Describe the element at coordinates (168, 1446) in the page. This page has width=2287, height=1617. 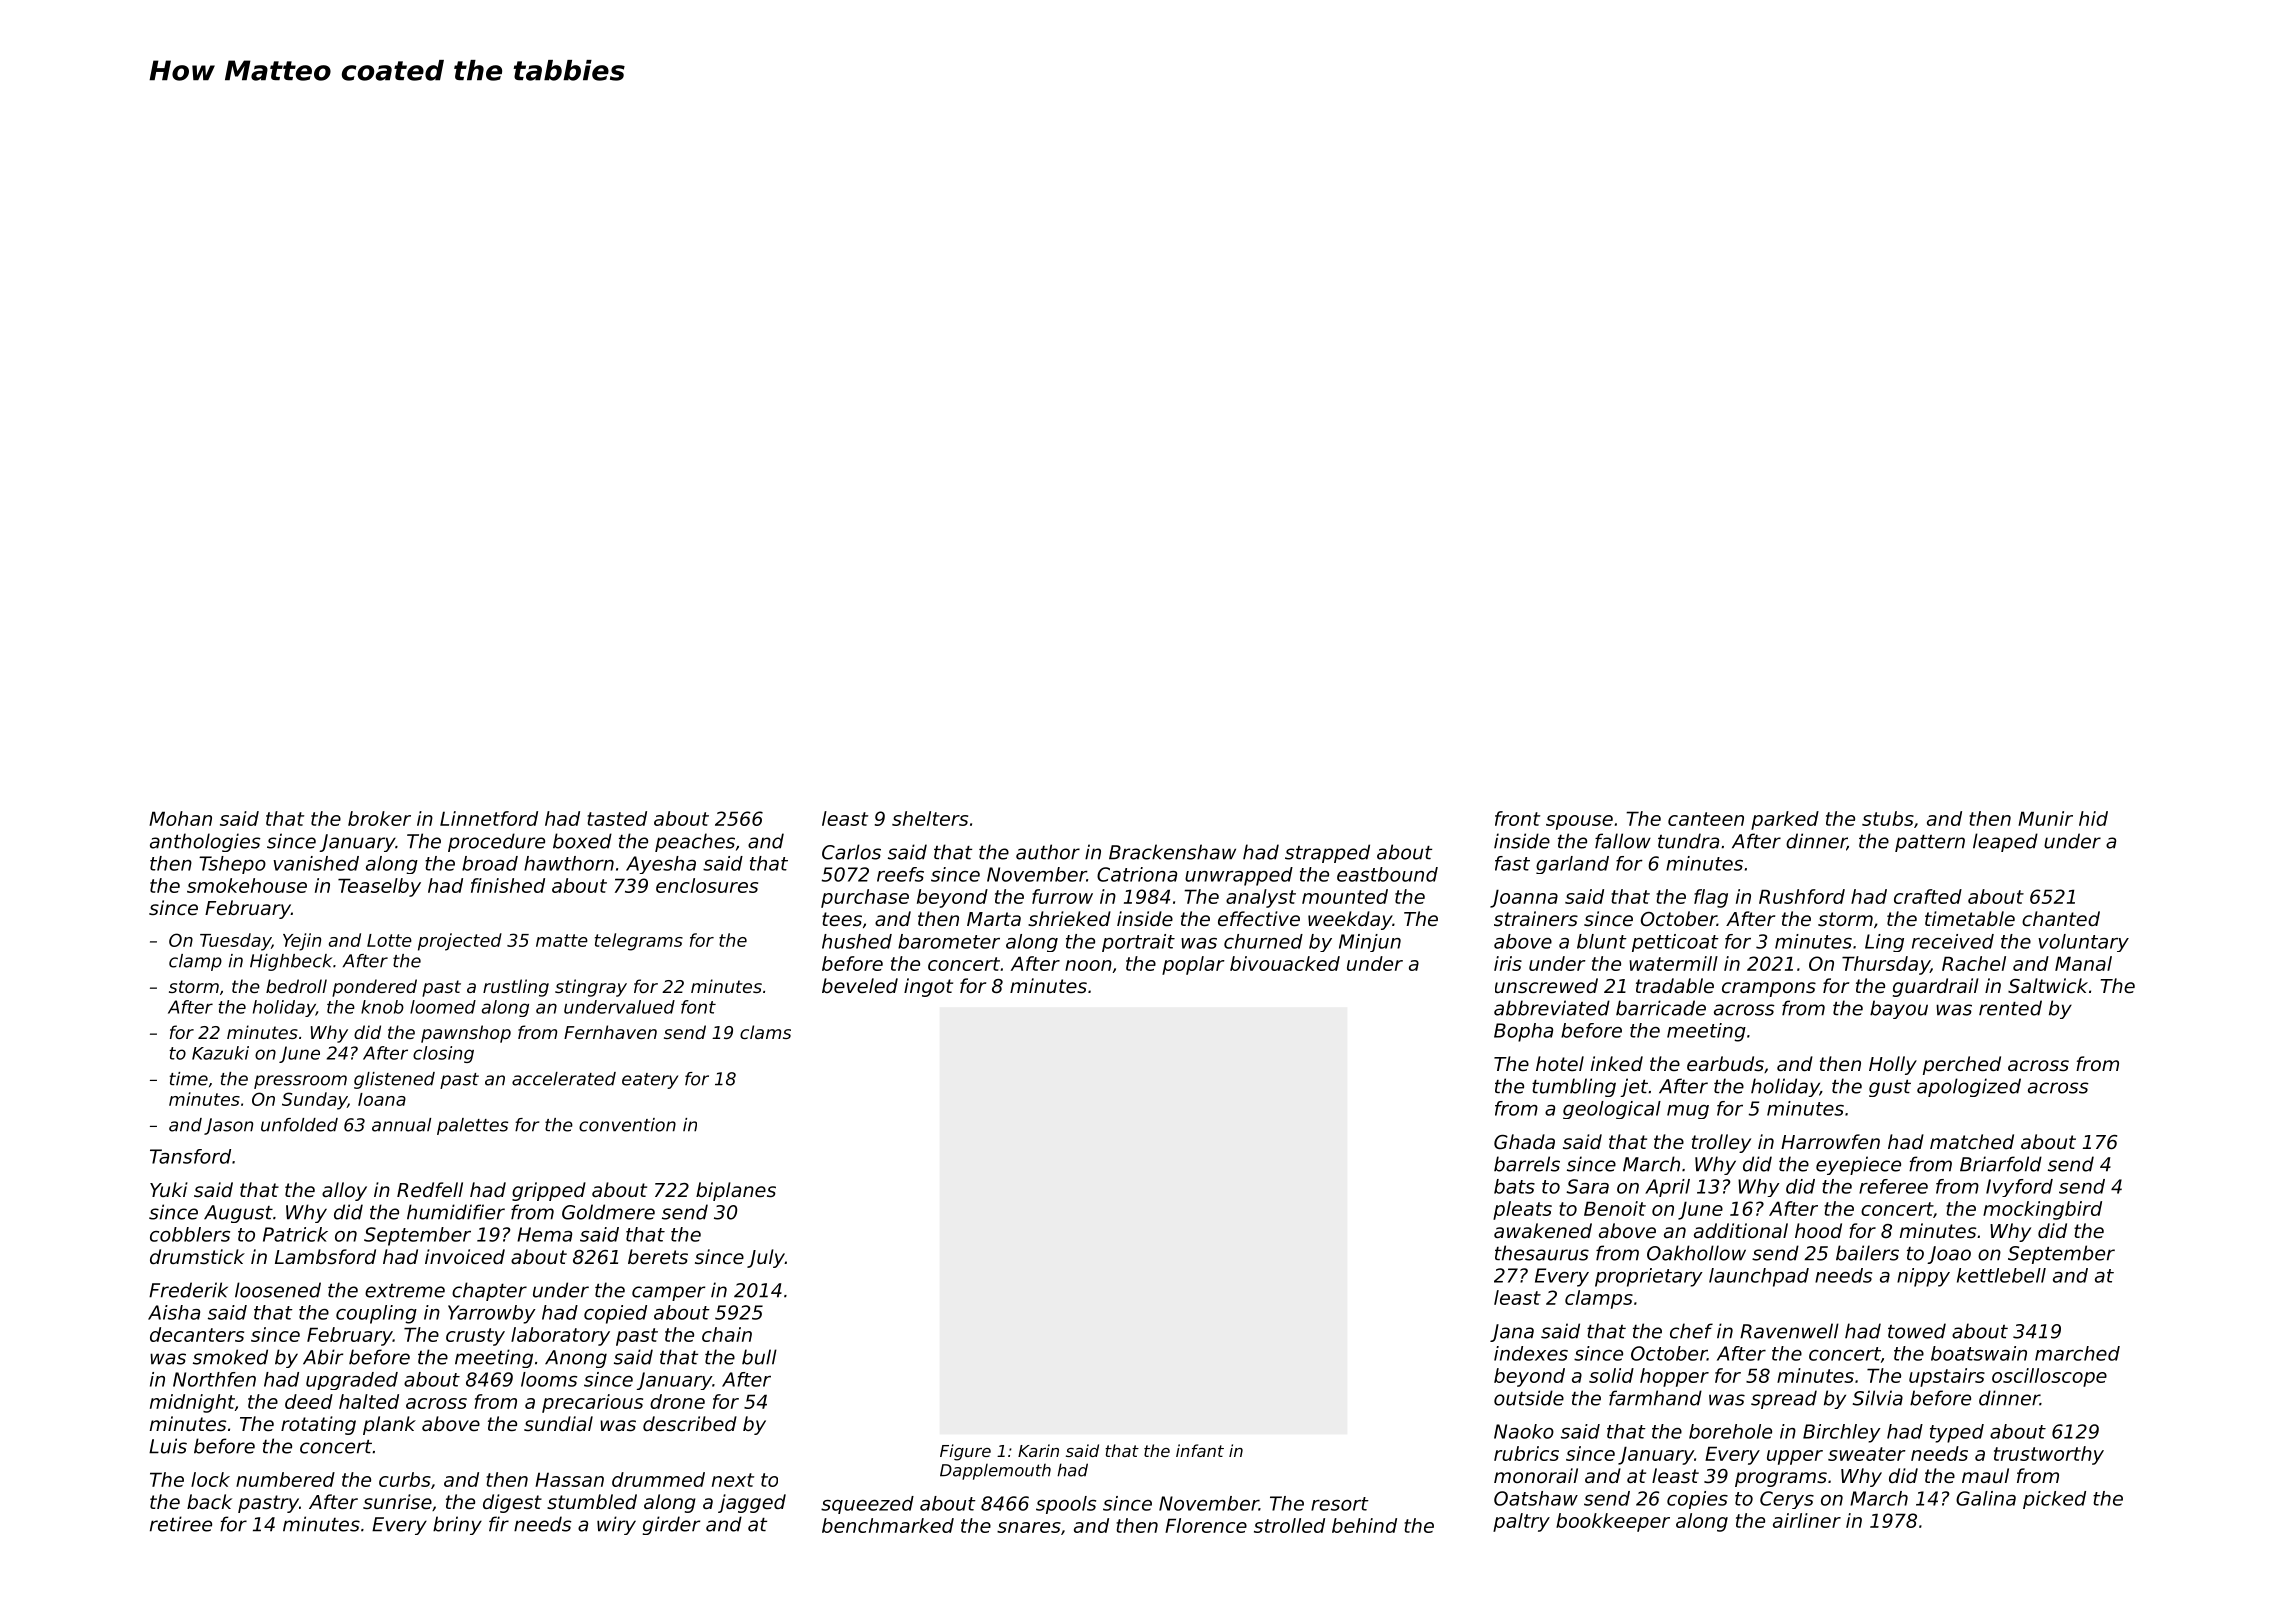
I see `Luis` at that location.
